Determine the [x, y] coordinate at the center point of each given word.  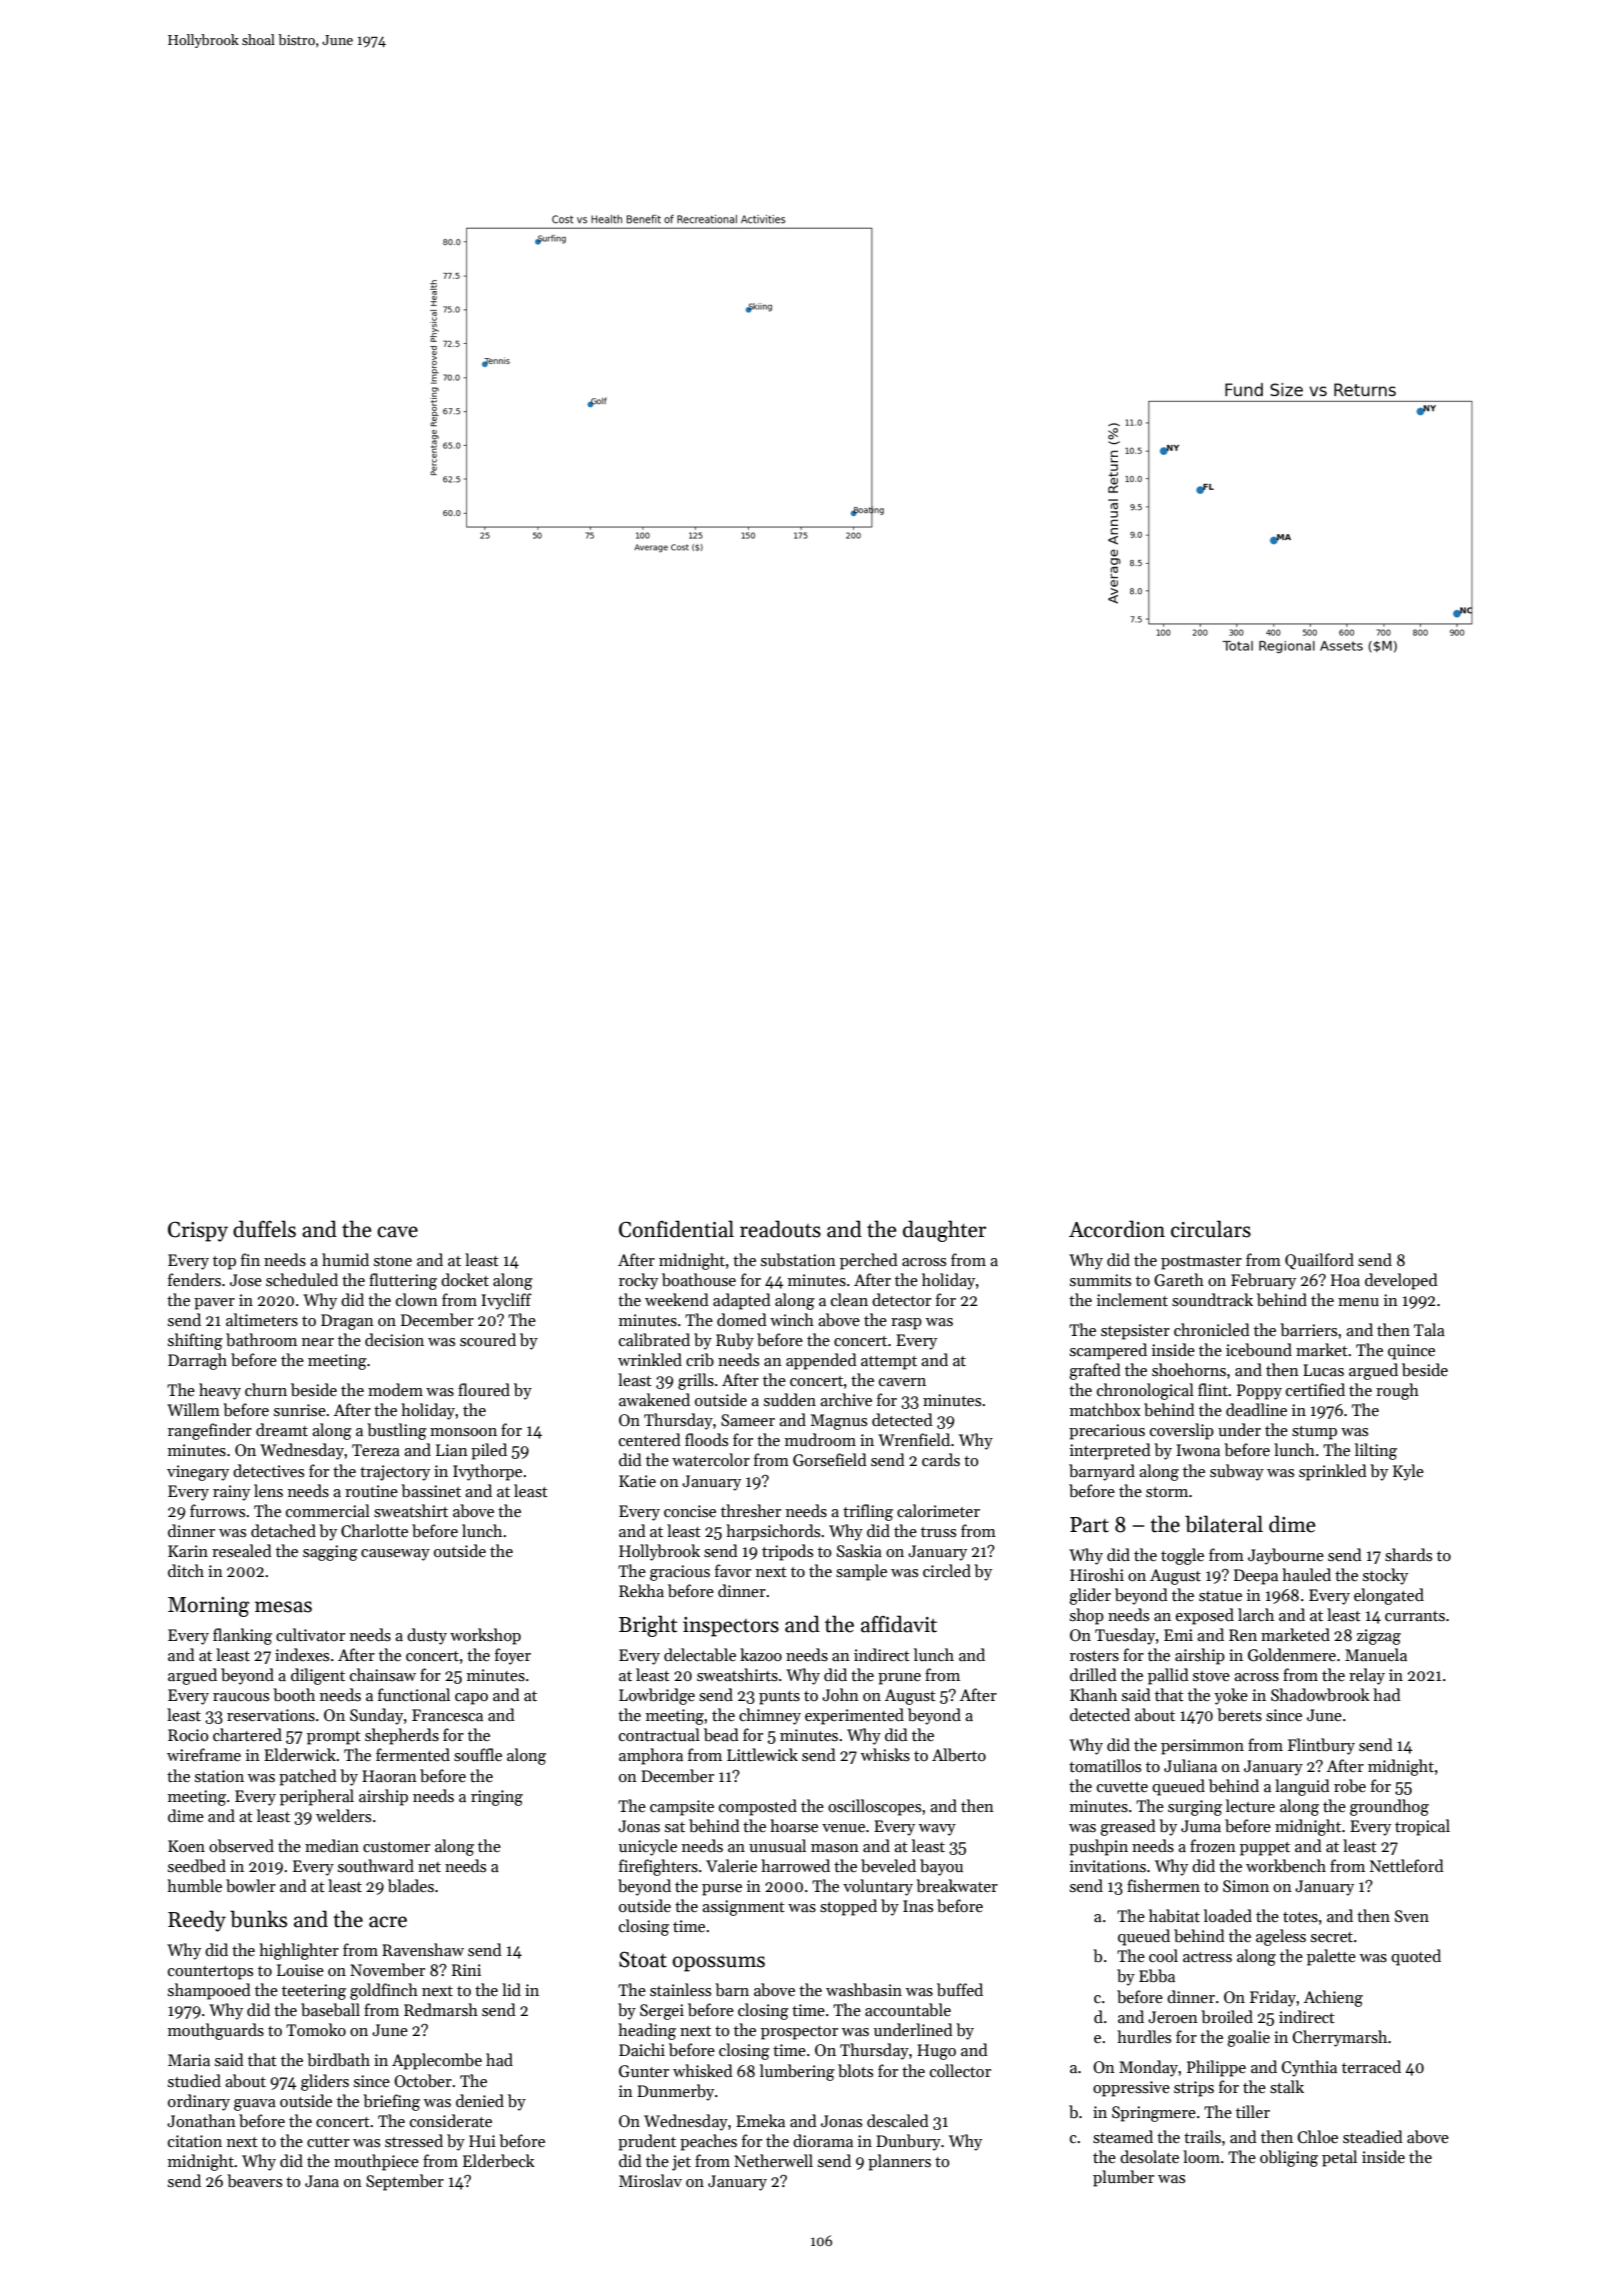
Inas [918, 1906]
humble [194, 1886]
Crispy [198, 1231]
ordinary [199, 2102]
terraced [1371, 2066]
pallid [1168, 1676]
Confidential [676, 1229]
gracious [680, 1573]
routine [371, 1491]
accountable [908, 2009]
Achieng [1333, 1998]
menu [1358, 1302]
